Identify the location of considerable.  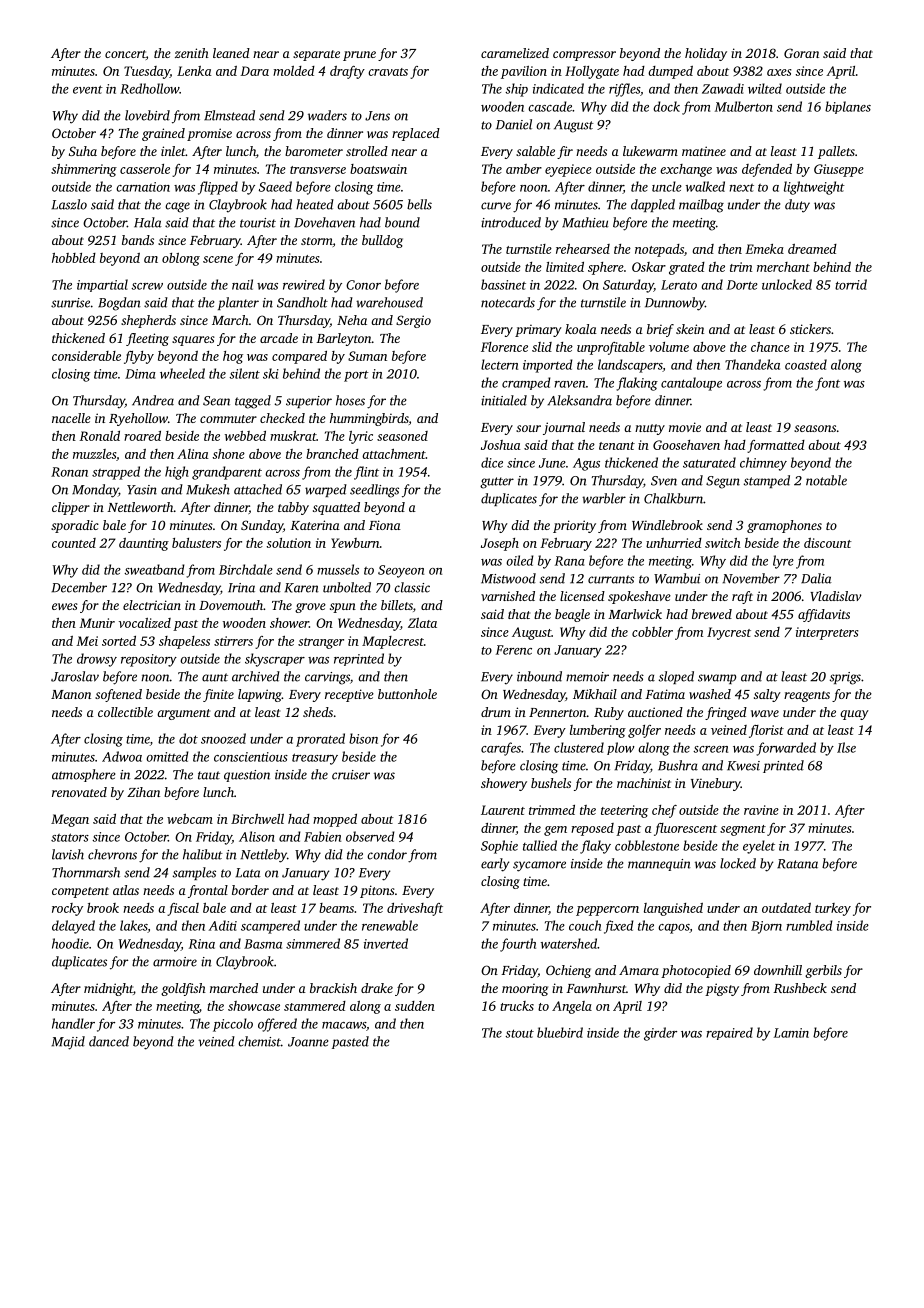
(86, 356).
